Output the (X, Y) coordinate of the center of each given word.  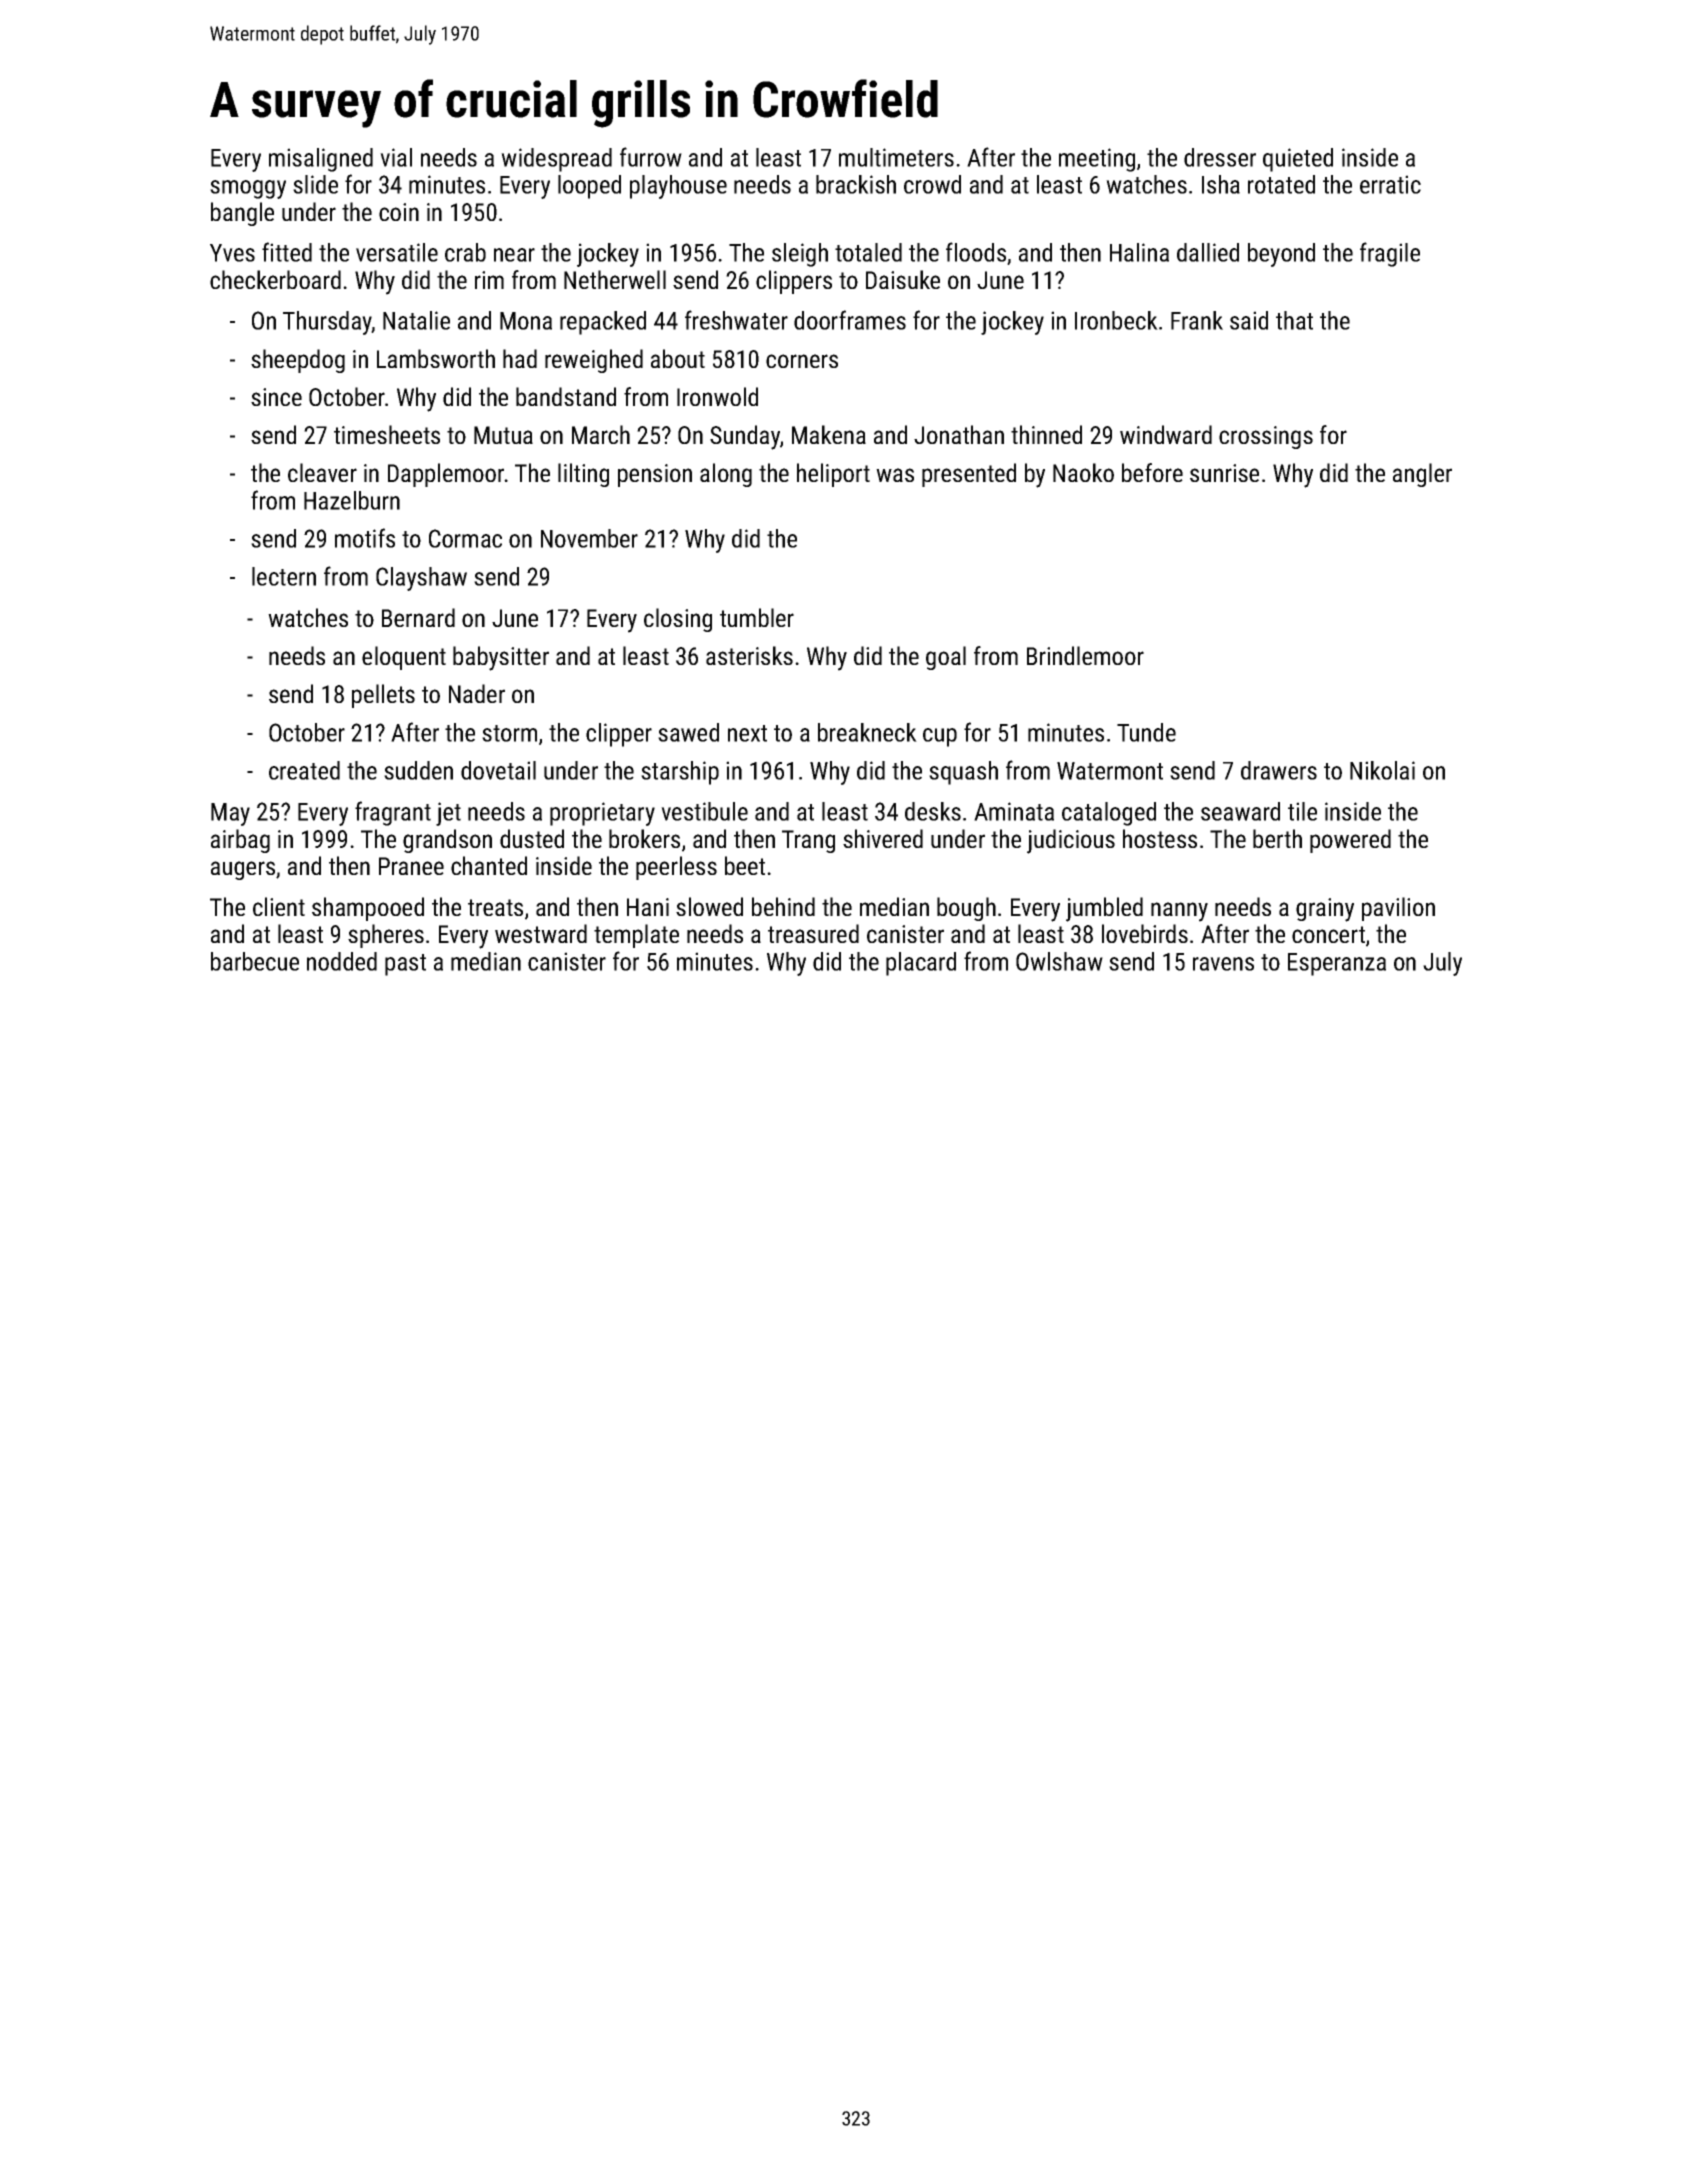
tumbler (757, 617)
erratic (1390, 184)
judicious (1071, 841)
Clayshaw (421, 579)
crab (465, 252)
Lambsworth (436, 358)
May (230, 814)
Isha (1221, 184)
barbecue (255, 961)
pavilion (1398, 909)
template (636, 936)
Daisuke (903, 279)
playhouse (678, 187)
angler (1422, 475)
